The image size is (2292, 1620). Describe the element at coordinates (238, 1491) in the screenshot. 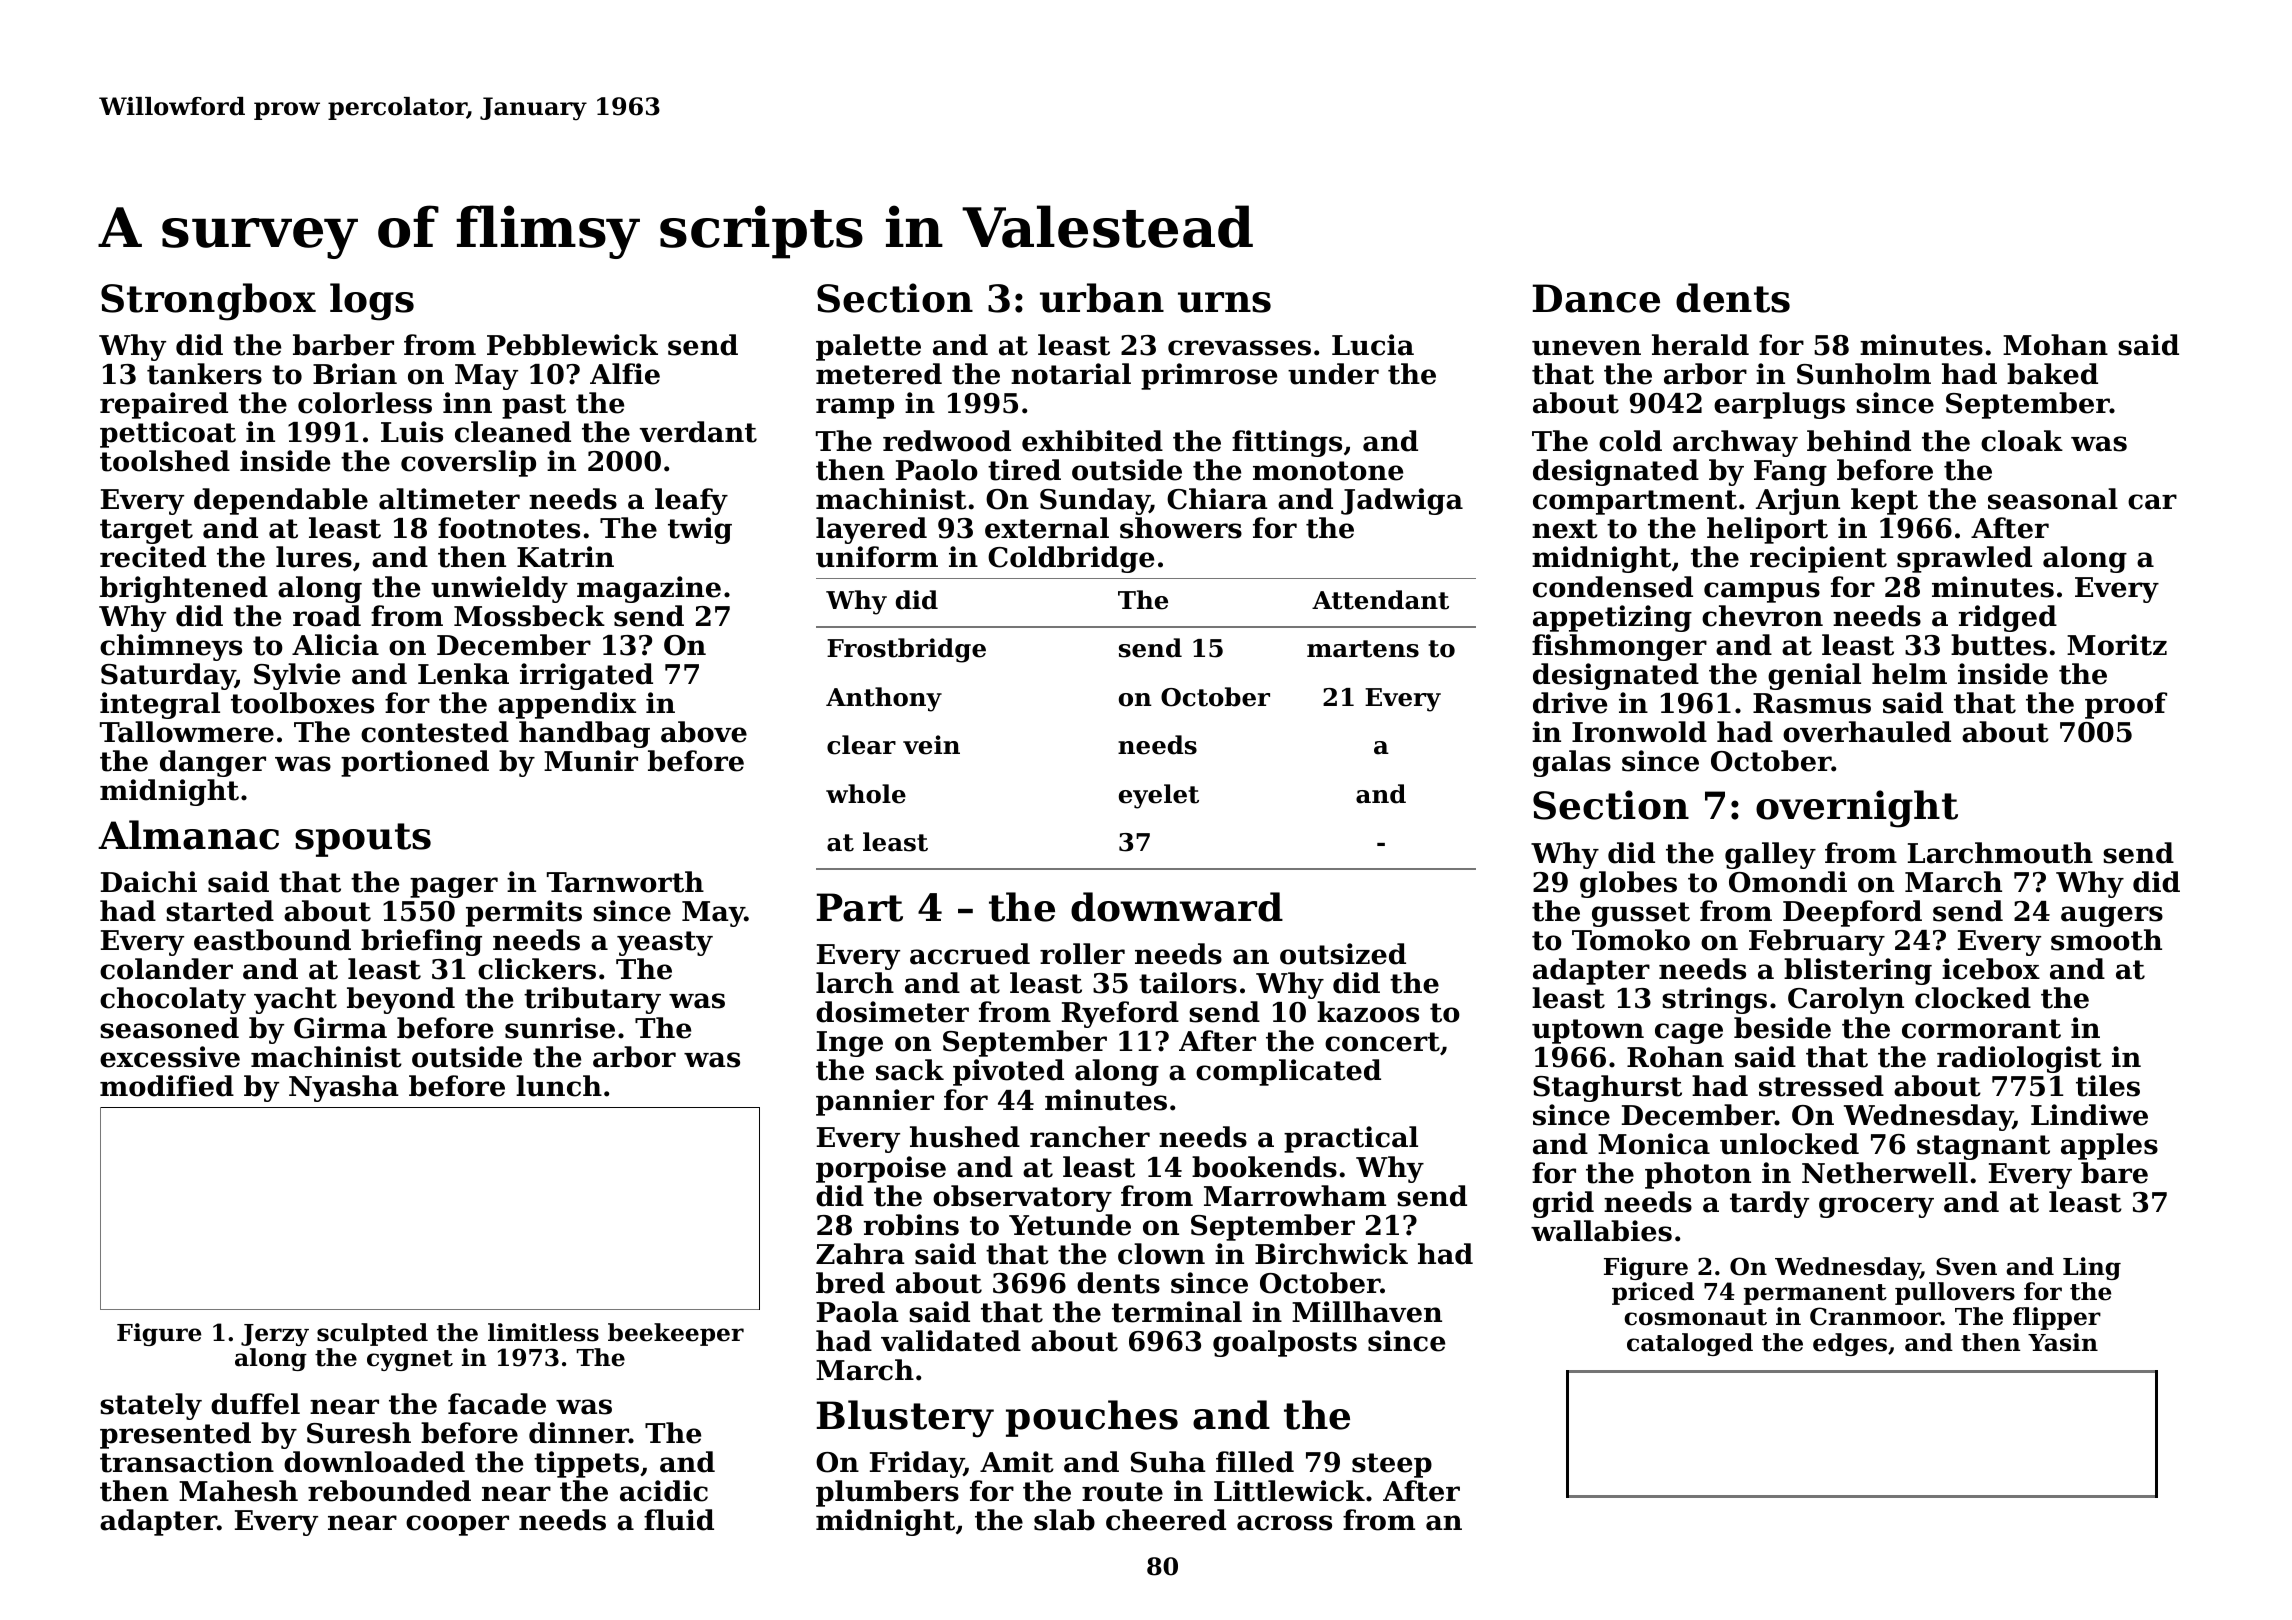

I see `Mahesh` at that location.
